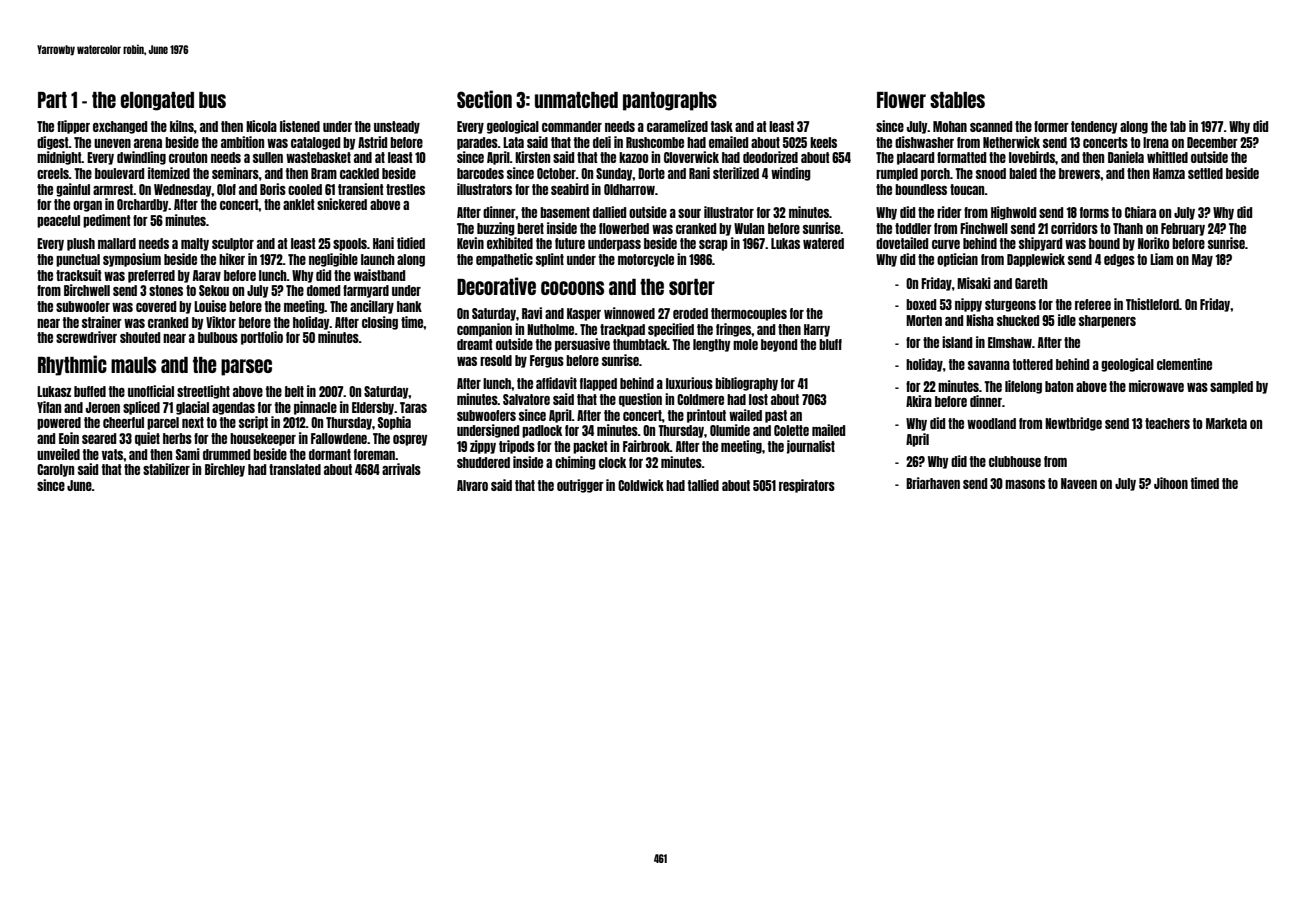  I want to click on Ravi, so click(532, 313).
